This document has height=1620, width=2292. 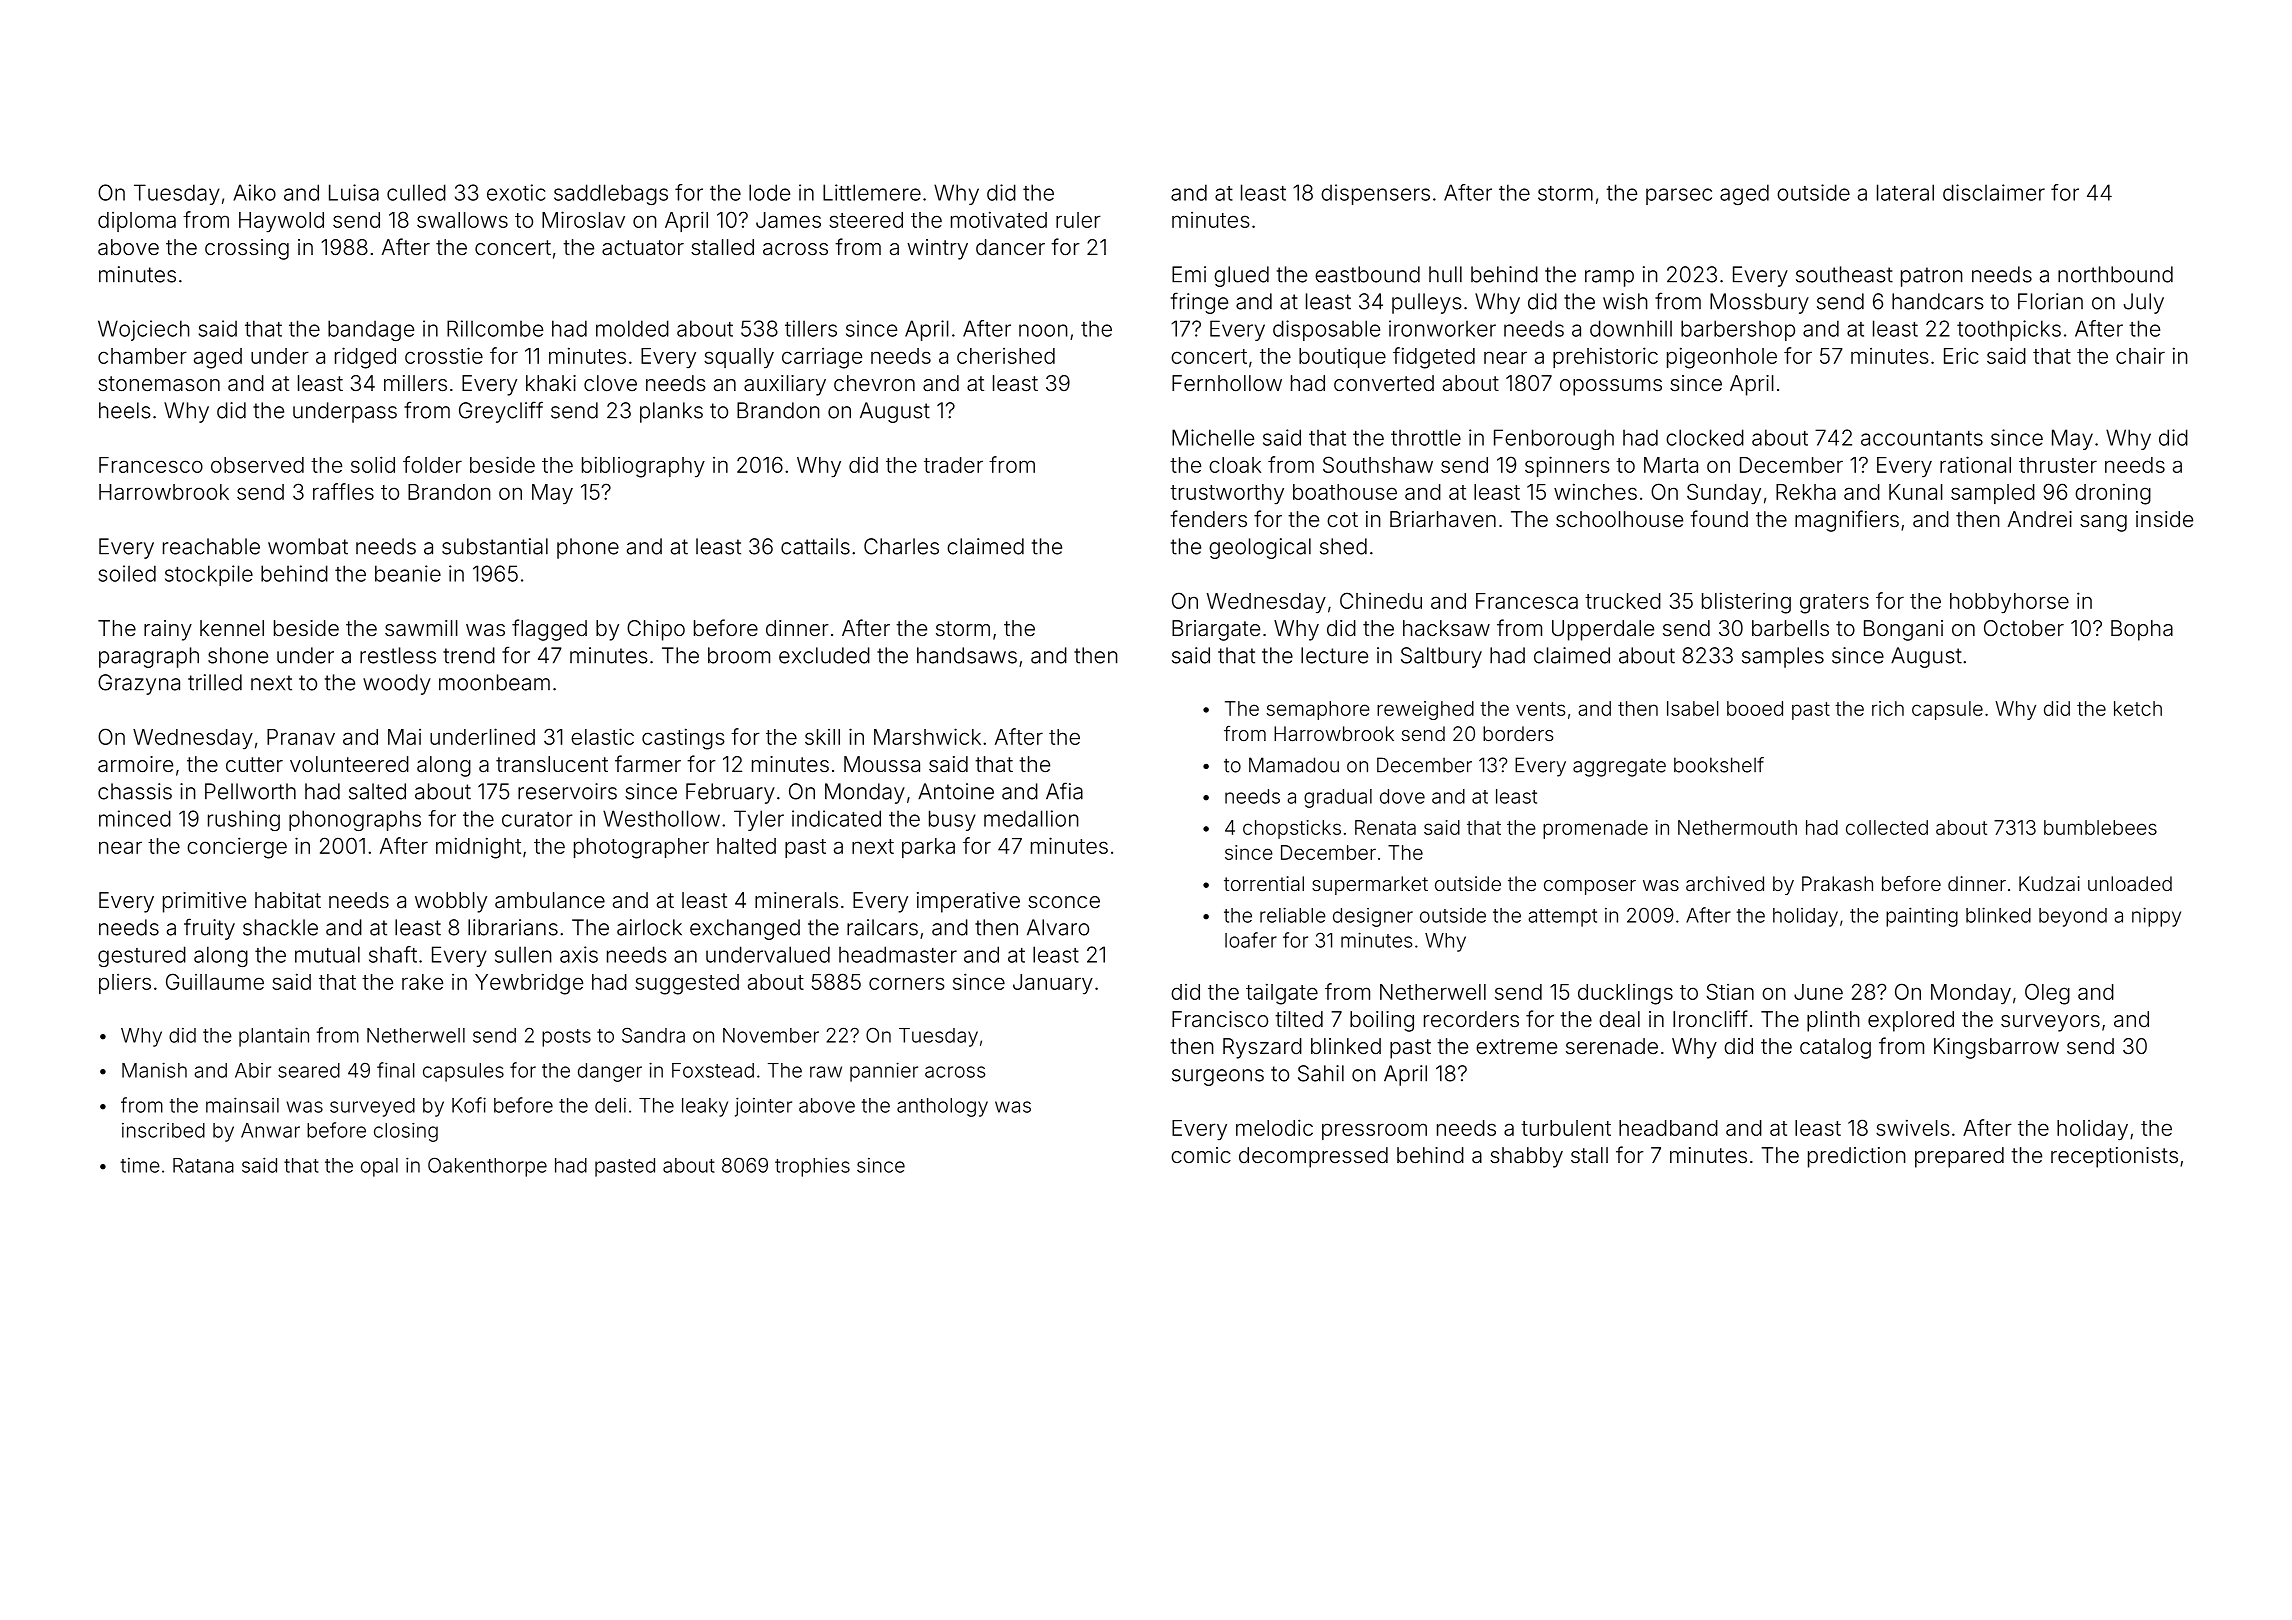 What do you see at coordinates (327, 954) in the document?
I see `mutual` at bounding box center [327, 954].
